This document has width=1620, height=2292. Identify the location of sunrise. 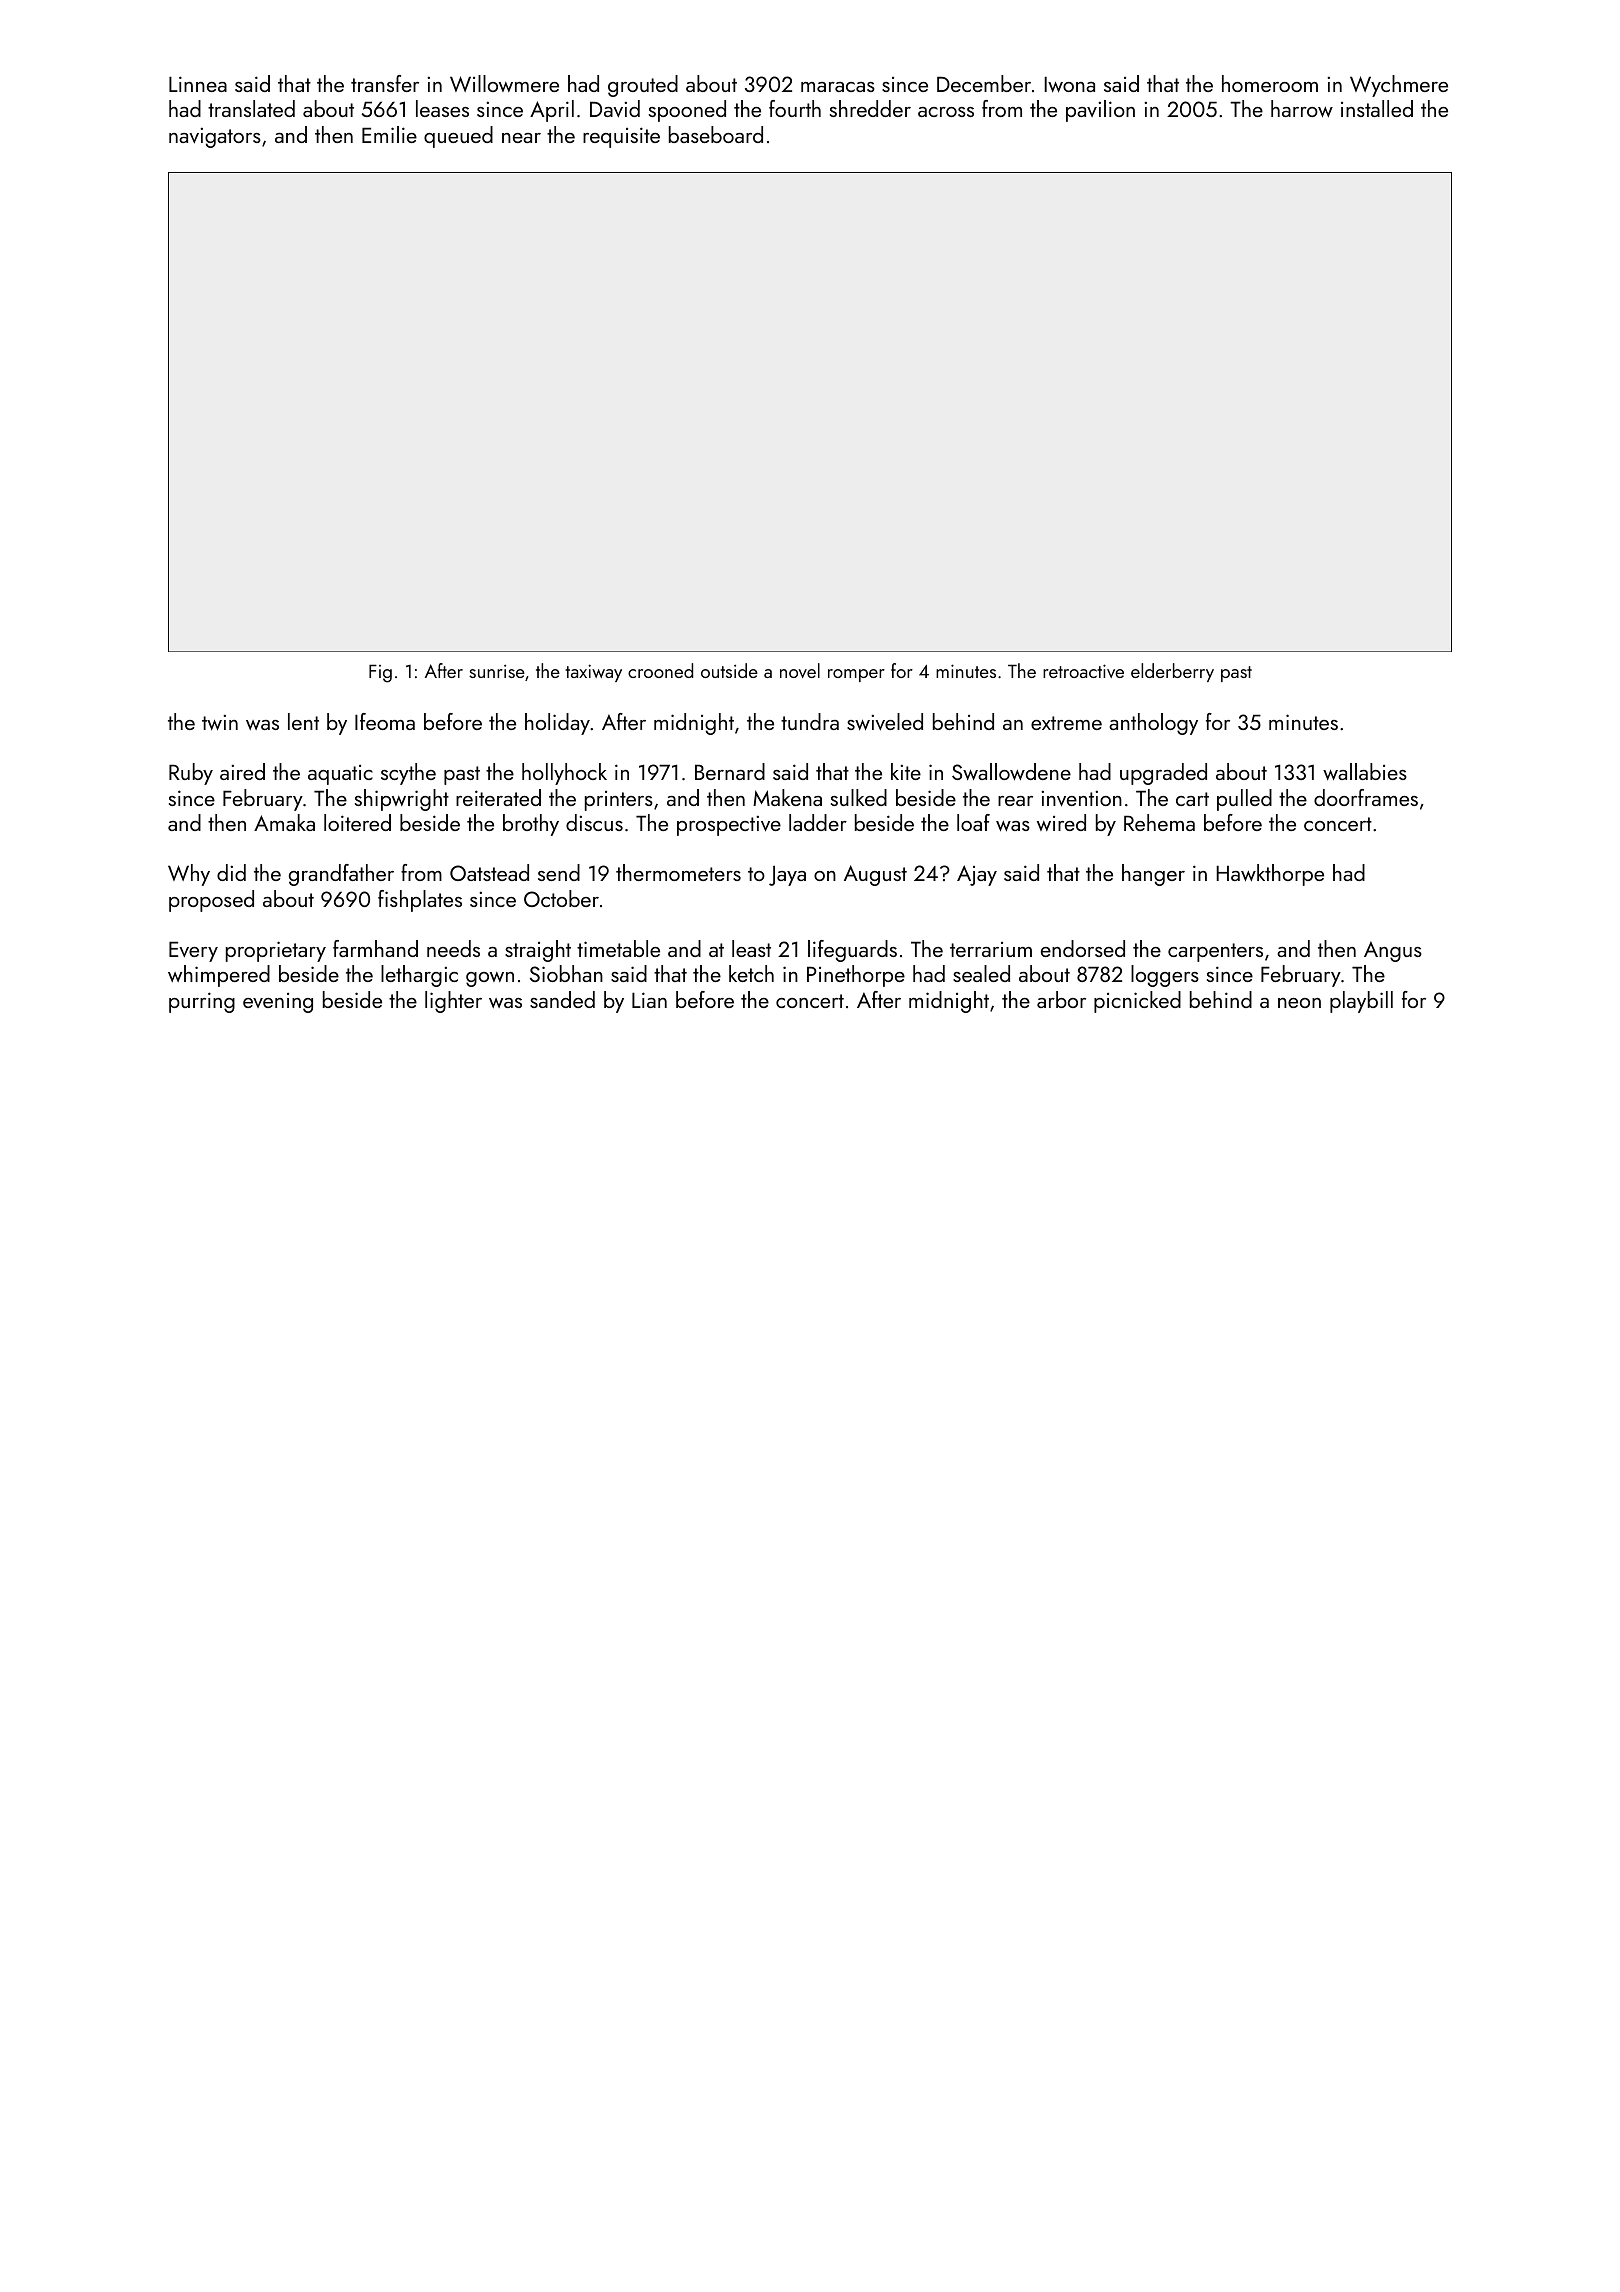
(497, 671).
